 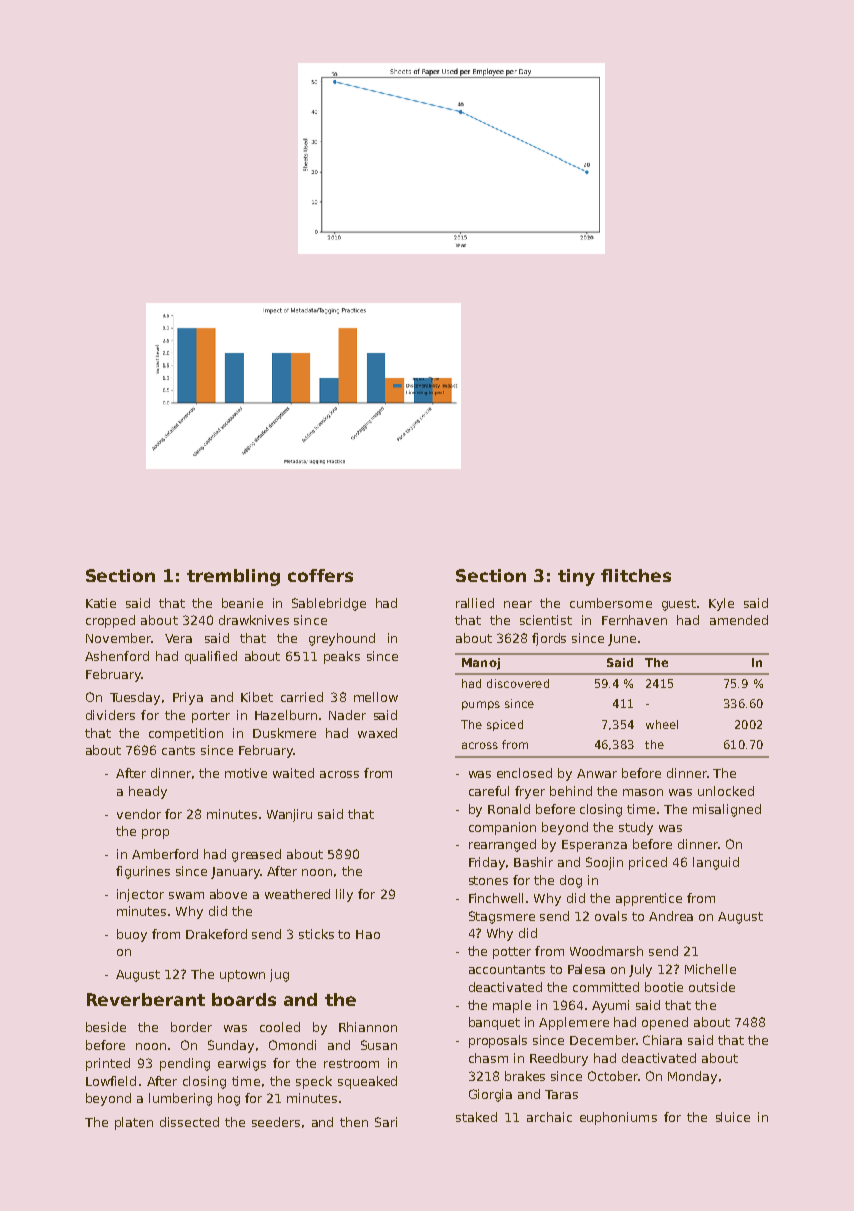 What do you see at coordinates (368, 934) in the image?
I see `Hao` at bounding box center [368, 934].
